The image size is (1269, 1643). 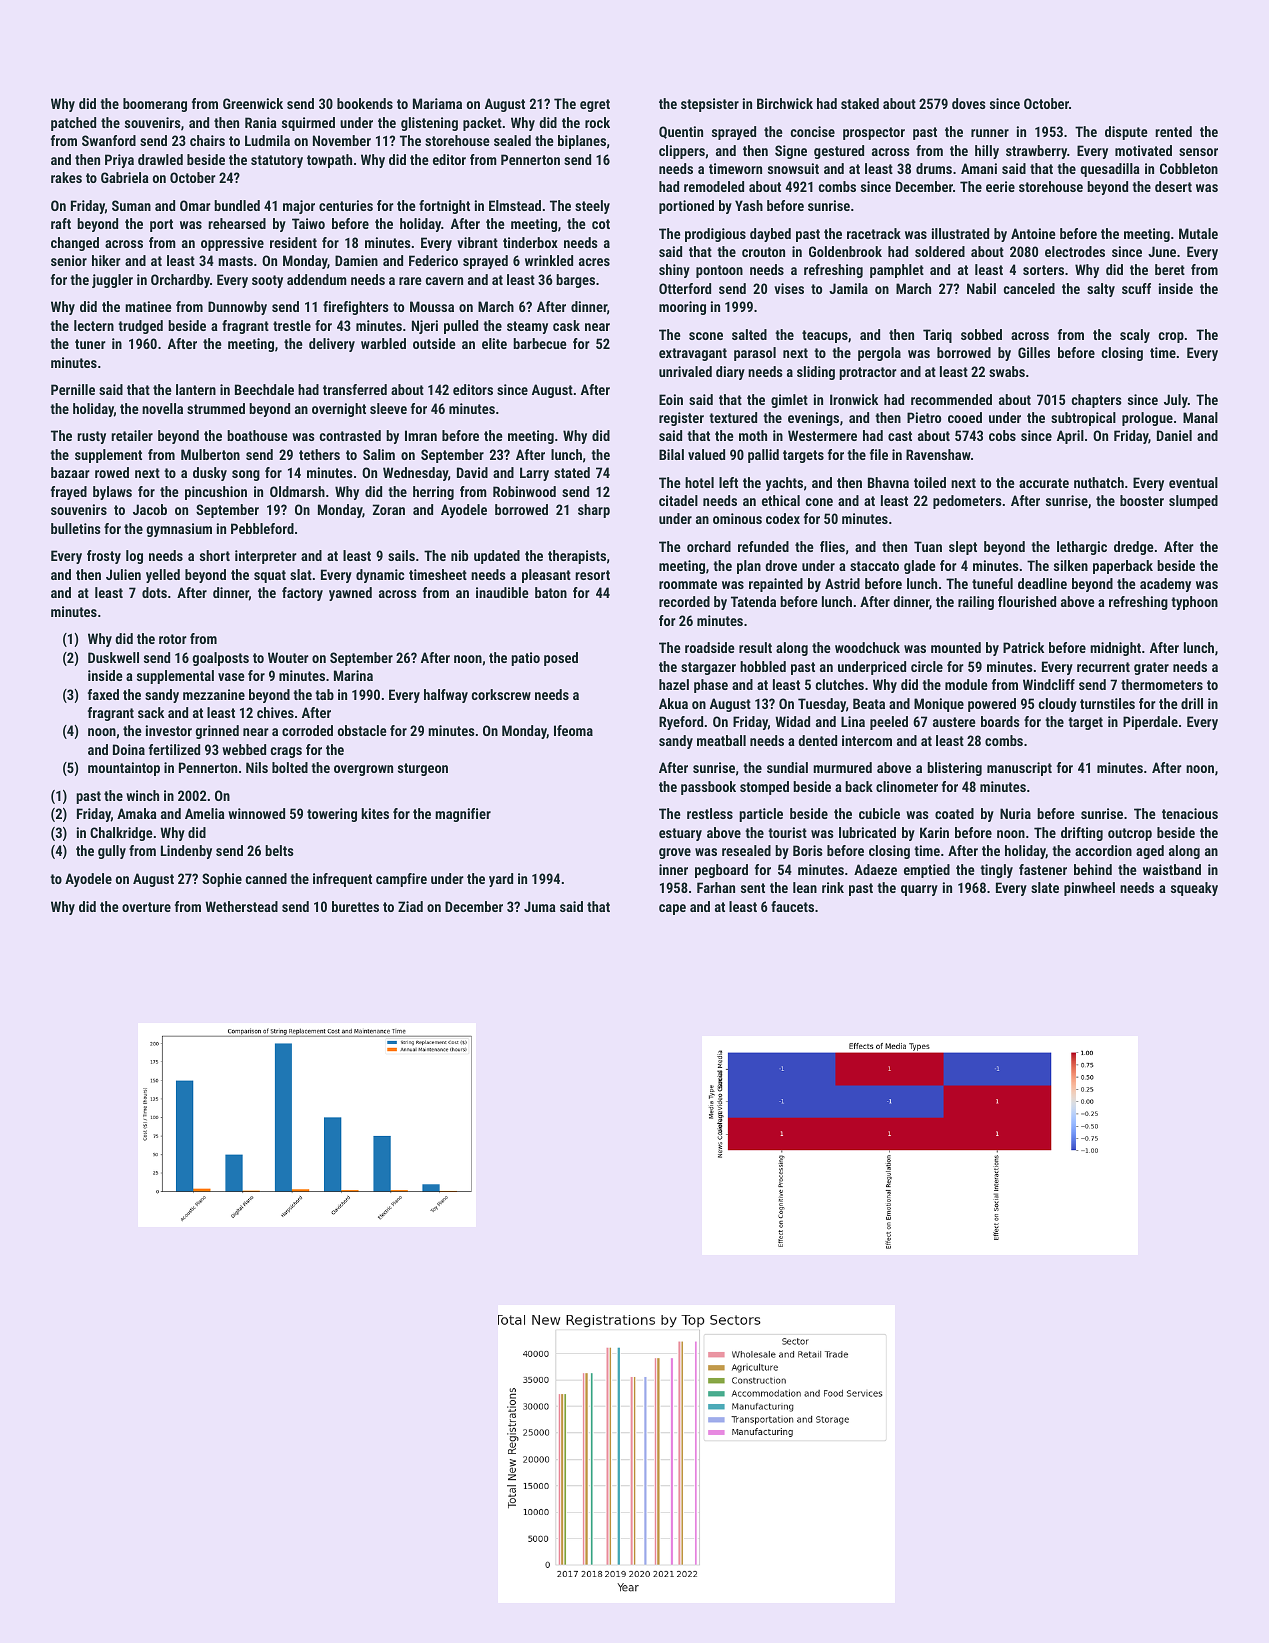 I want to click on gymnasium, so click(x=179, y=530).
